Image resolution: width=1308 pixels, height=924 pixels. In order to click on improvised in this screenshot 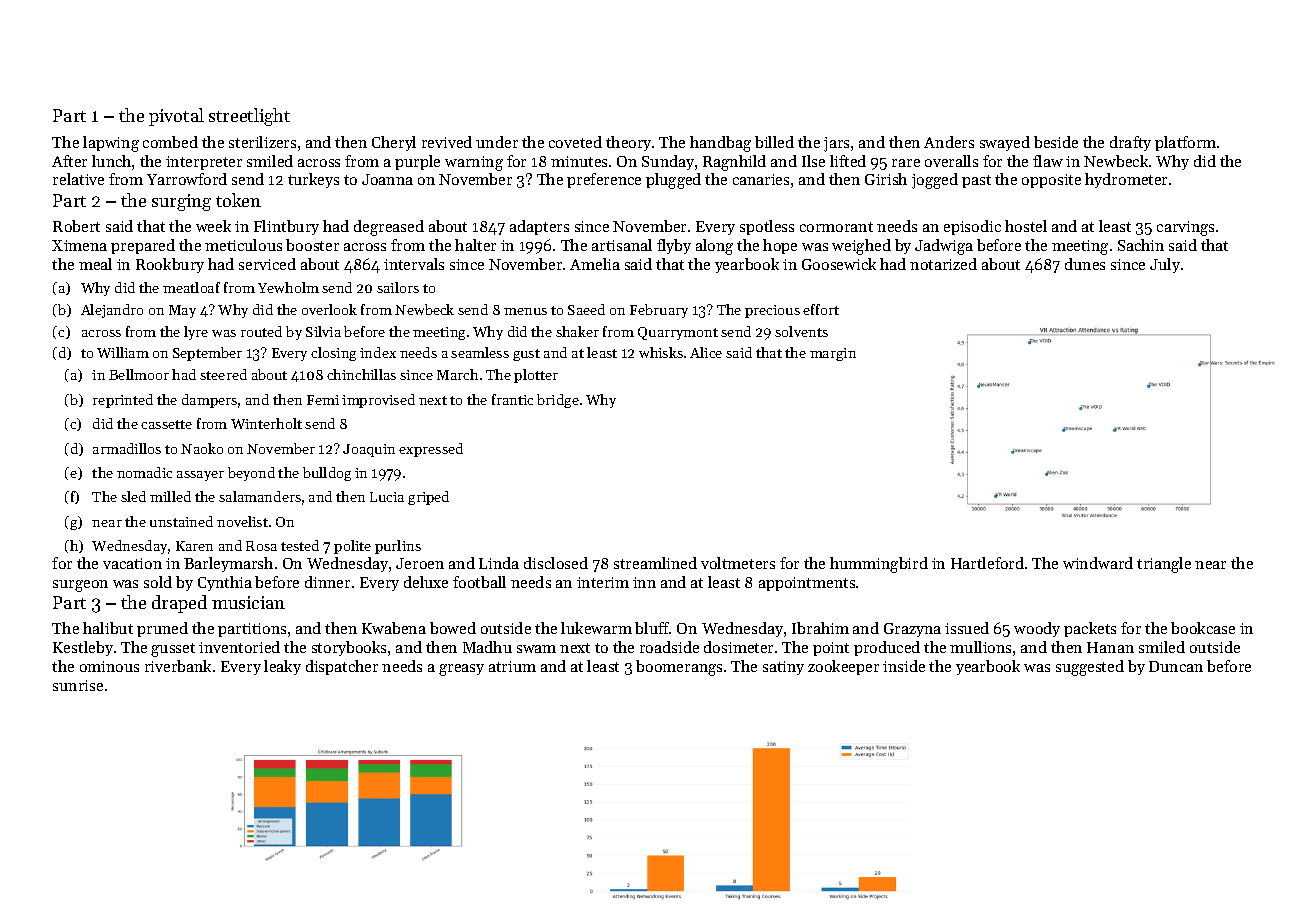, I will do `click(378, 401)`.
